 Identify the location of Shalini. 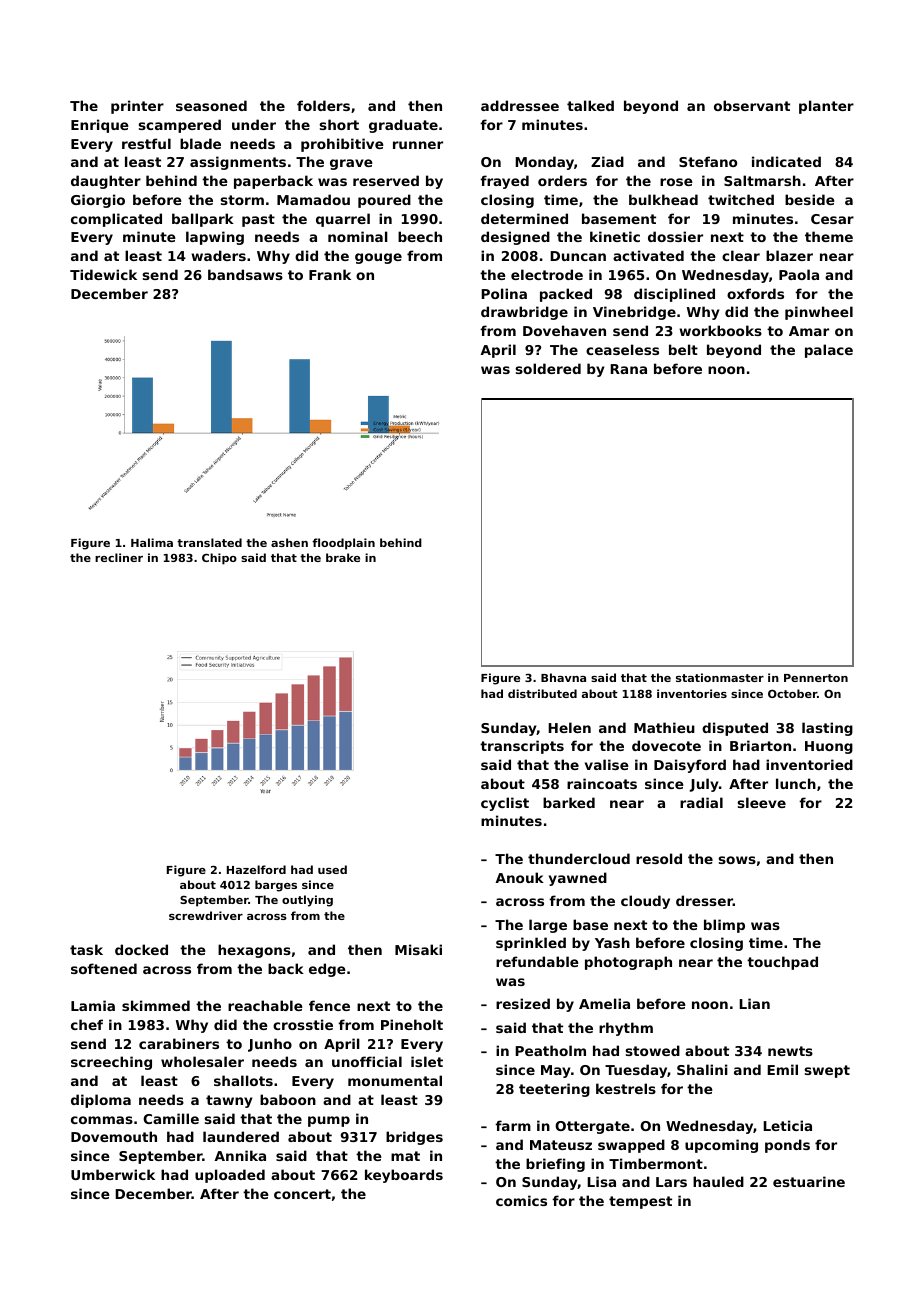
(702, 1069).
